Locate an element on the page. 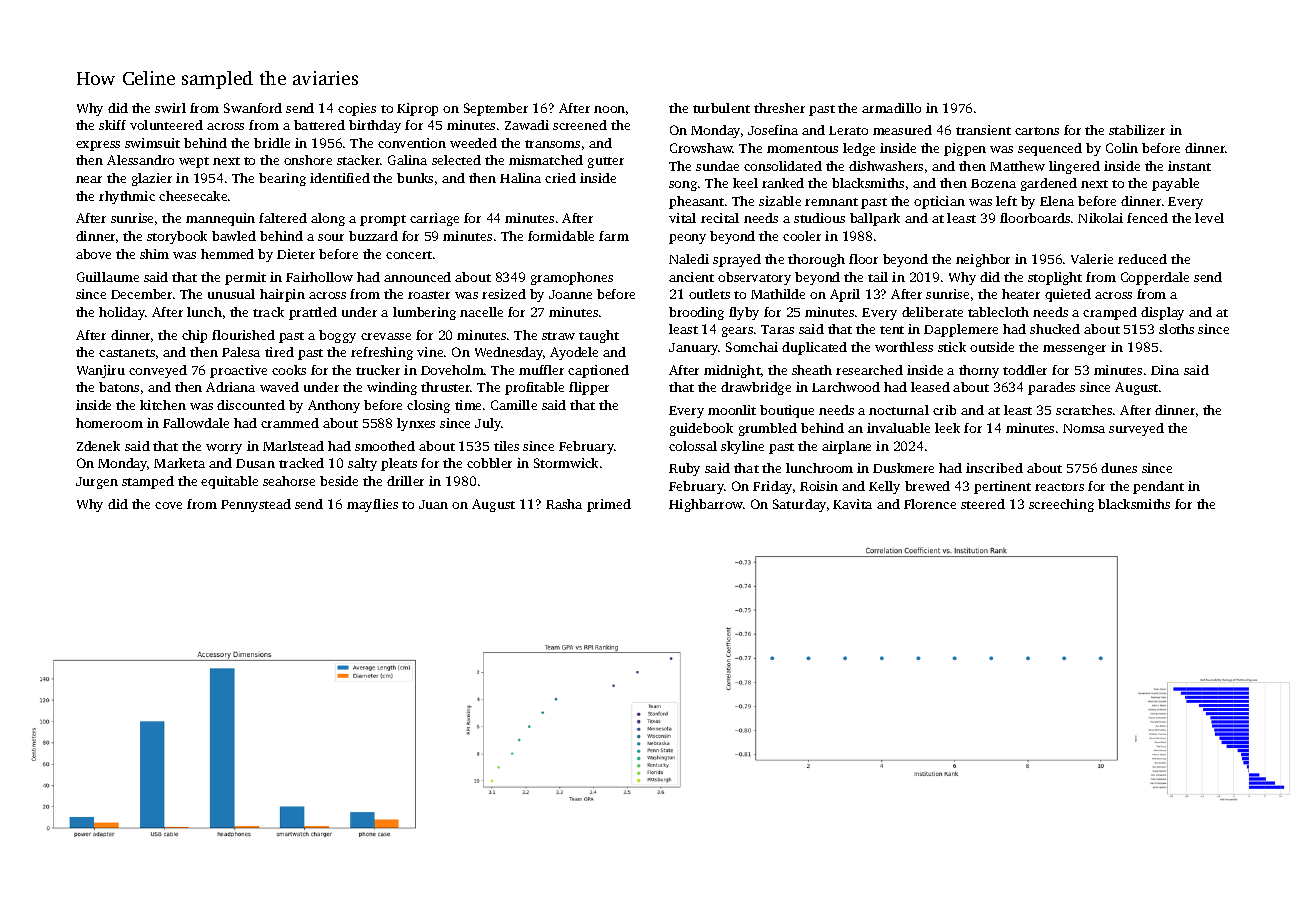 The height and width of the document is (924, 1308). driller is located at coordinates (405, 481).
